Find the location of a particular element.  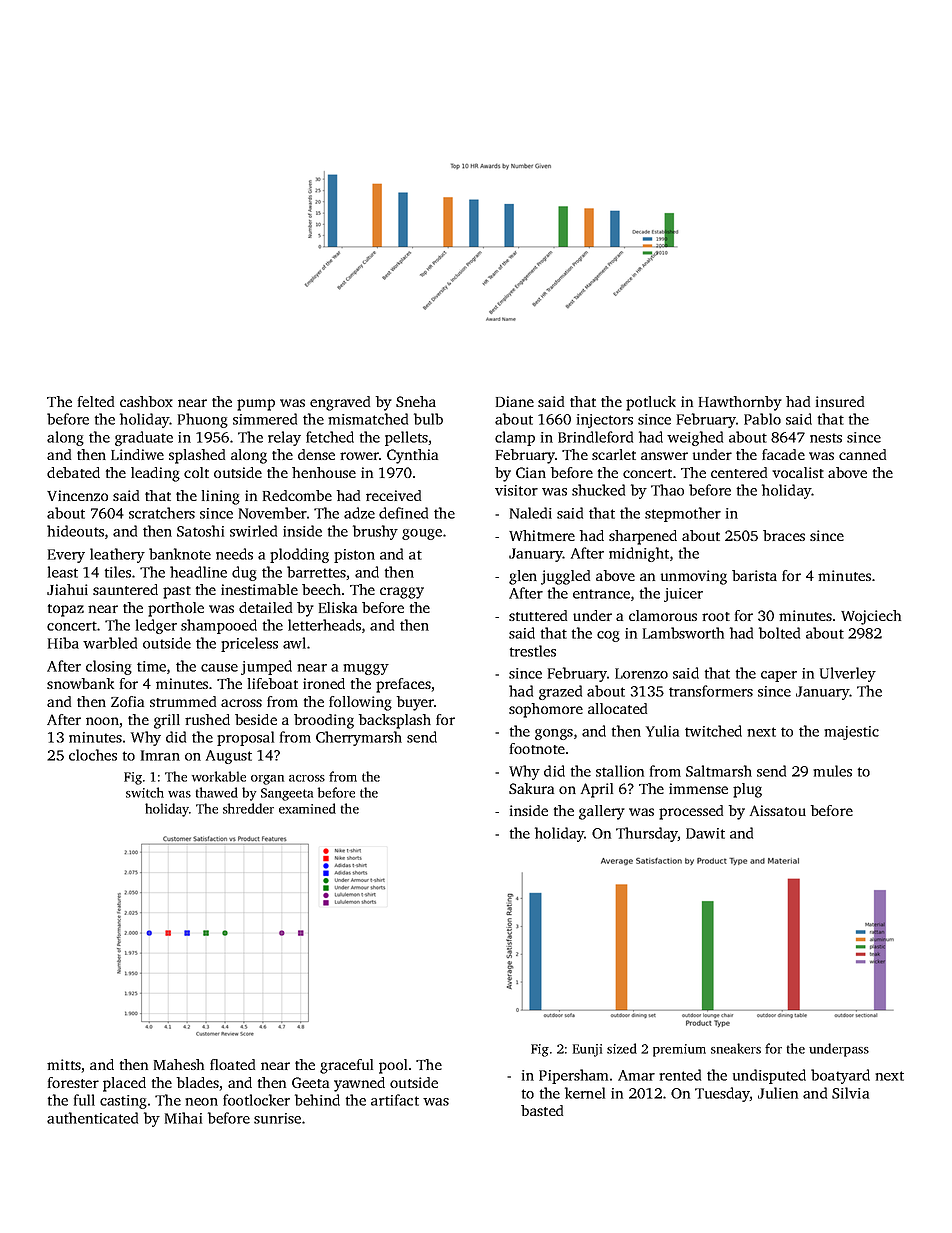

Saltmarsh is located at coordinates (719, 771).
